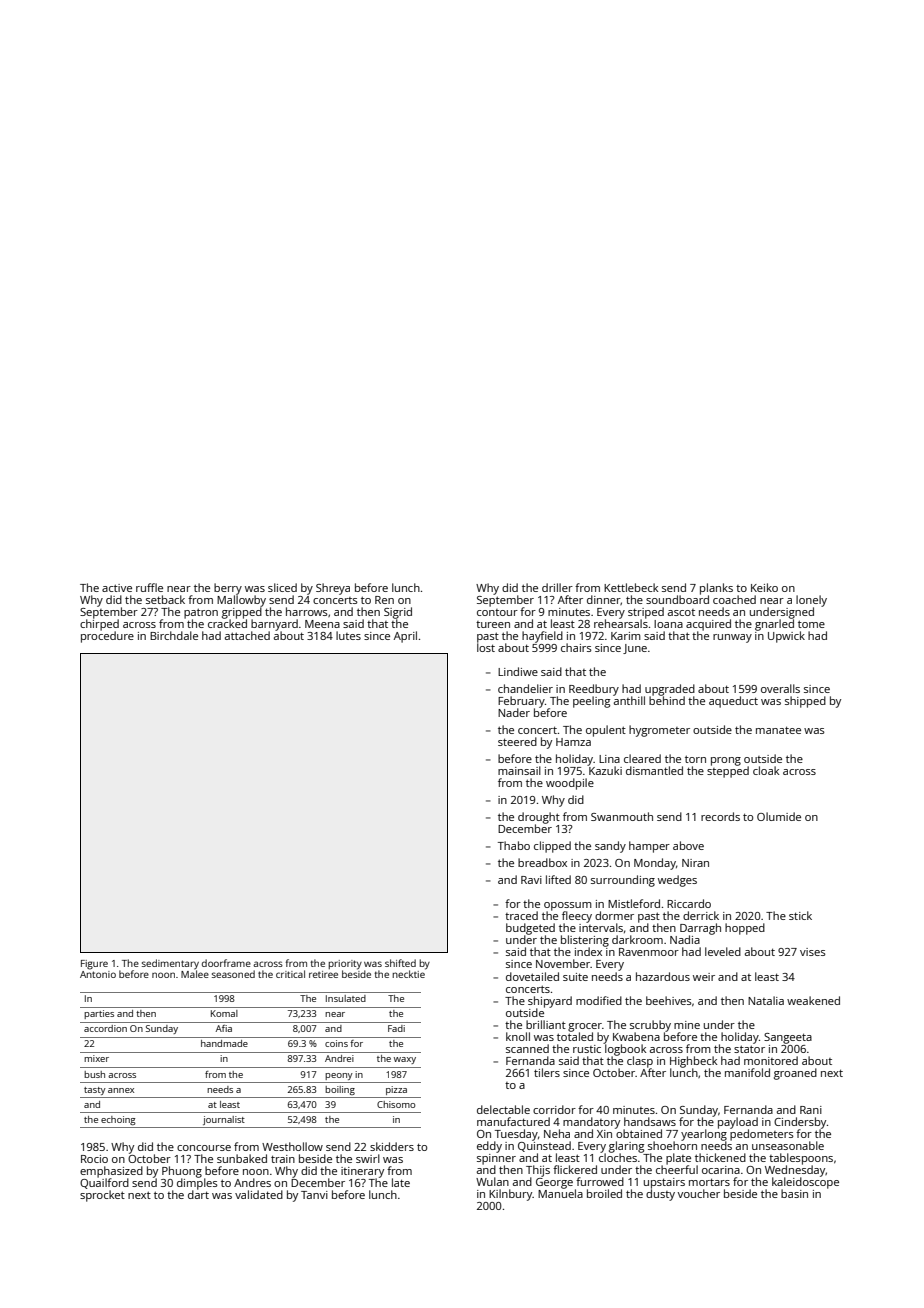  Describe the element at coordinates (764, 587) in the document. I see `Keiko` at that location.
